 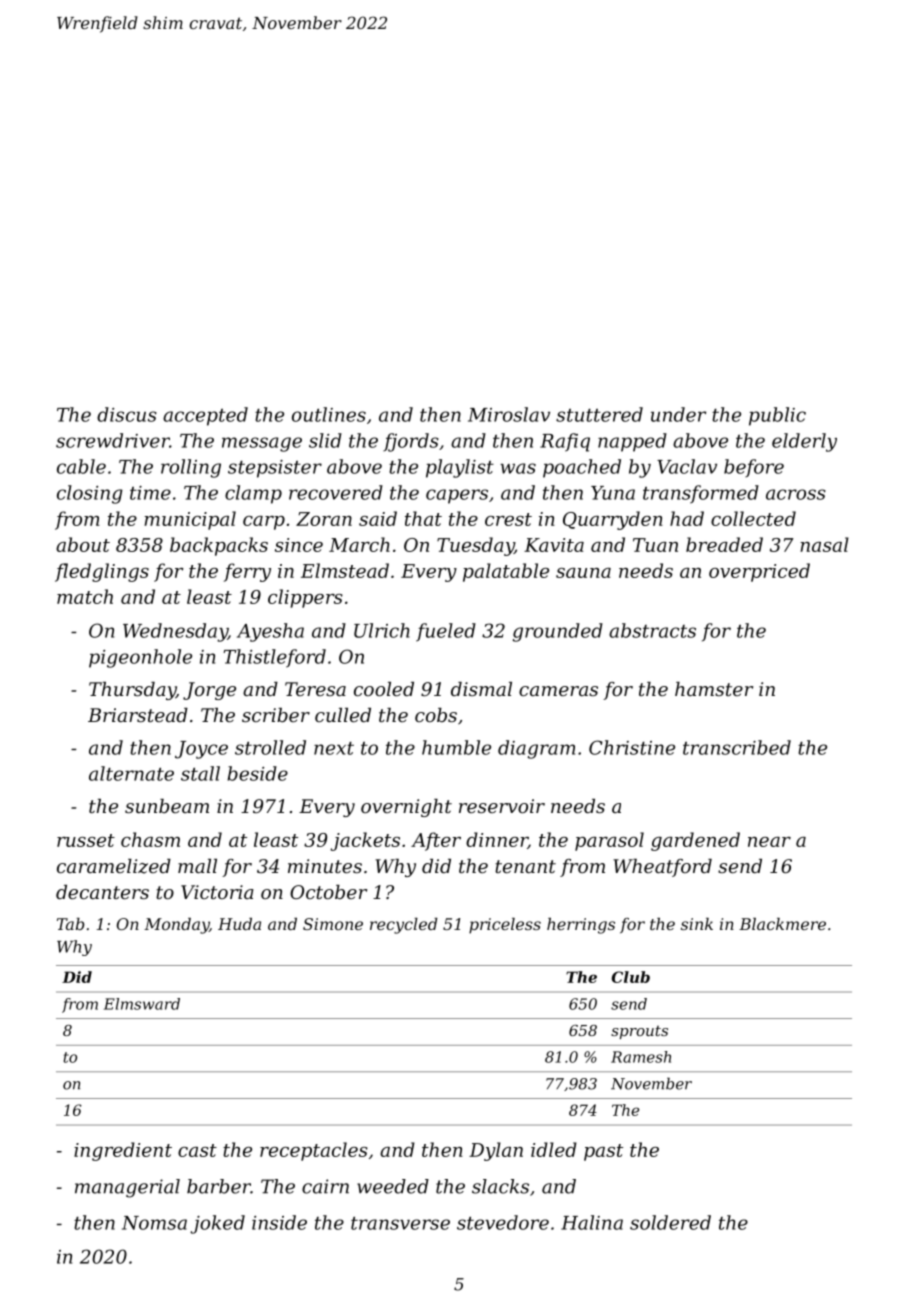 I want to click on under, so click(x=678, y=414).
